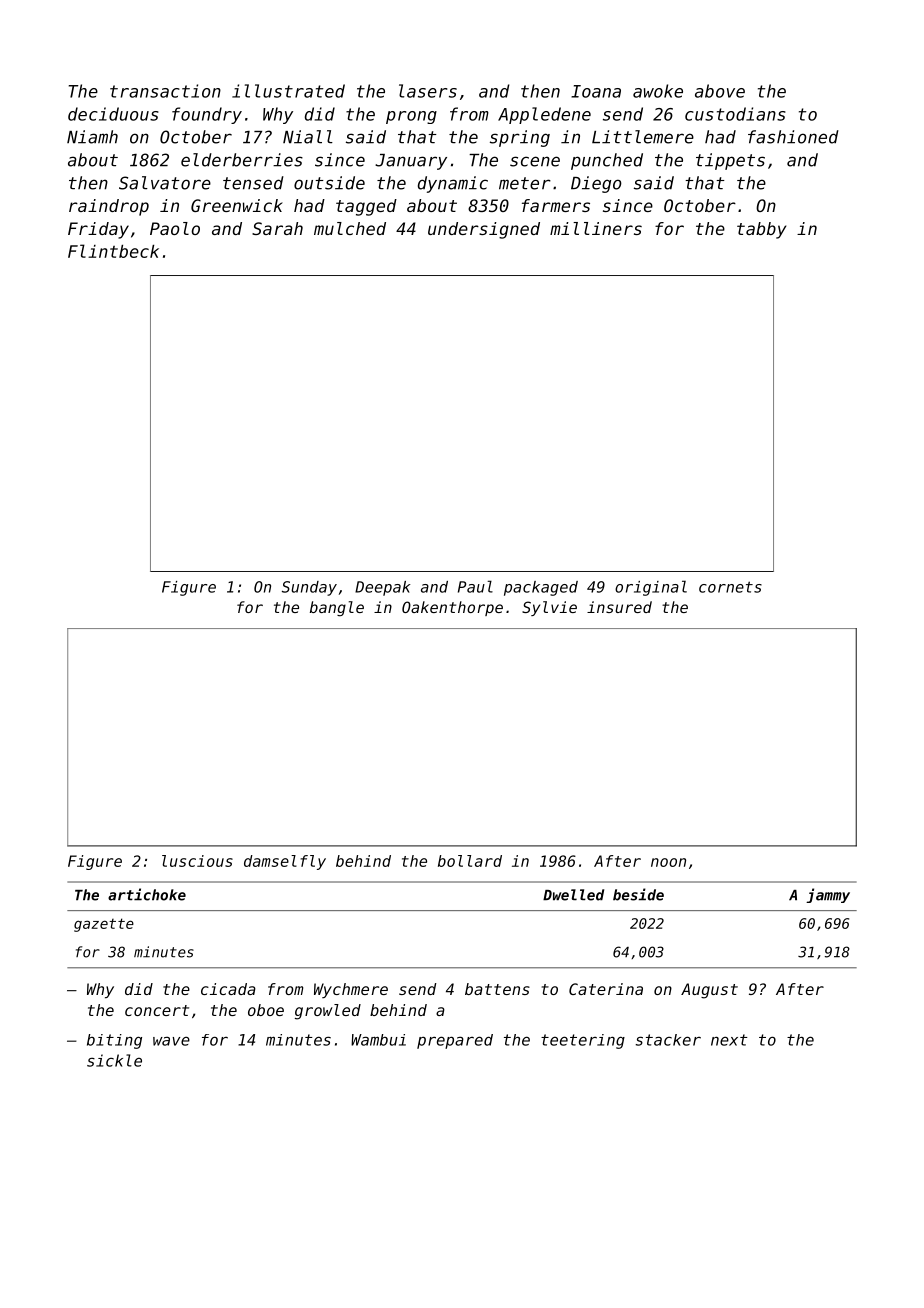 The width and height of the page is (924, 1308). What do you see at coordinates (197, 861) in the page?
I see `luscious` at bounding box center [197, 861].
